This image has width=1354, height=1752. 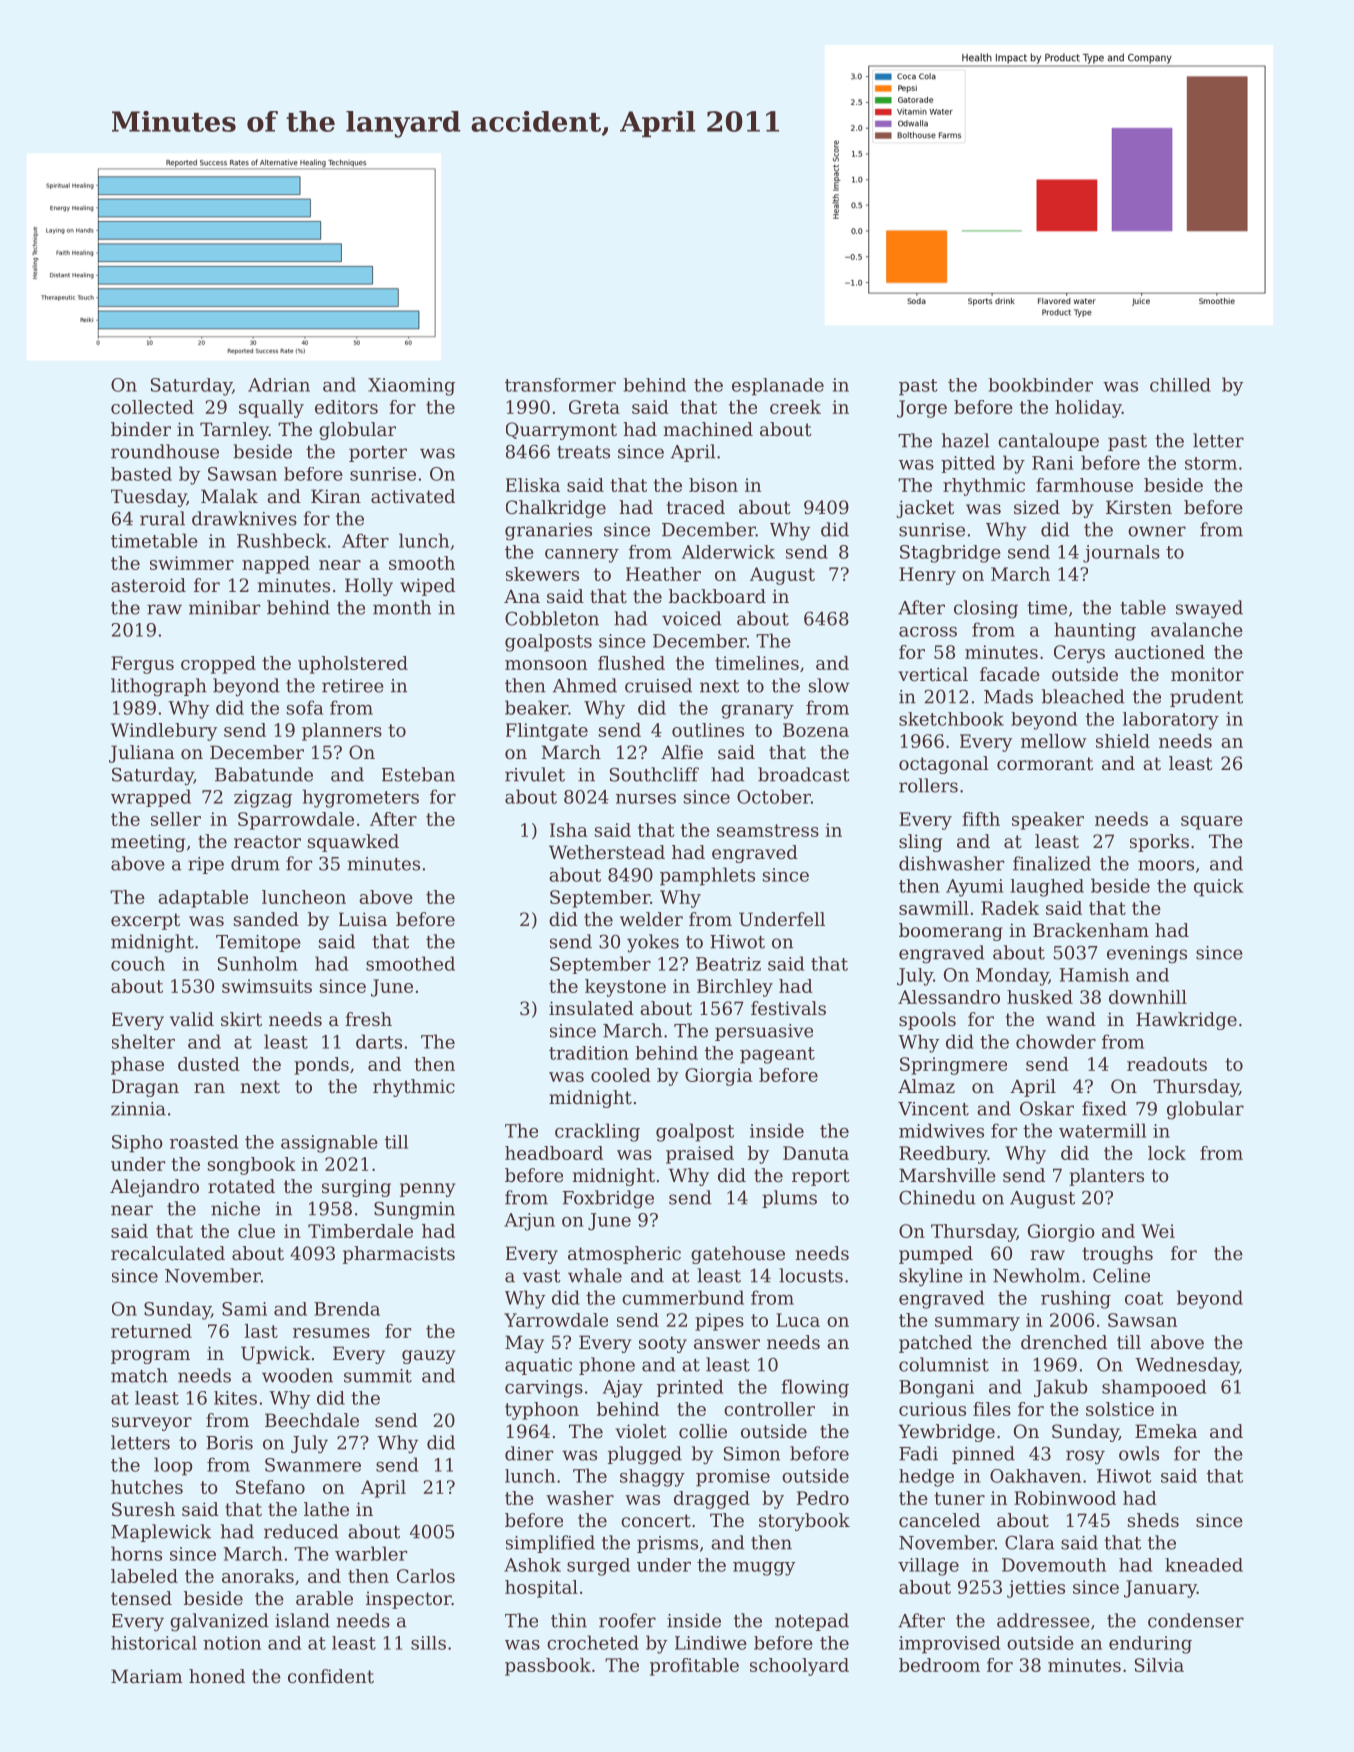 What do you see at coordinates (922, 409) in the image?
I see `Jorge` at bounding box center [922, 409].
